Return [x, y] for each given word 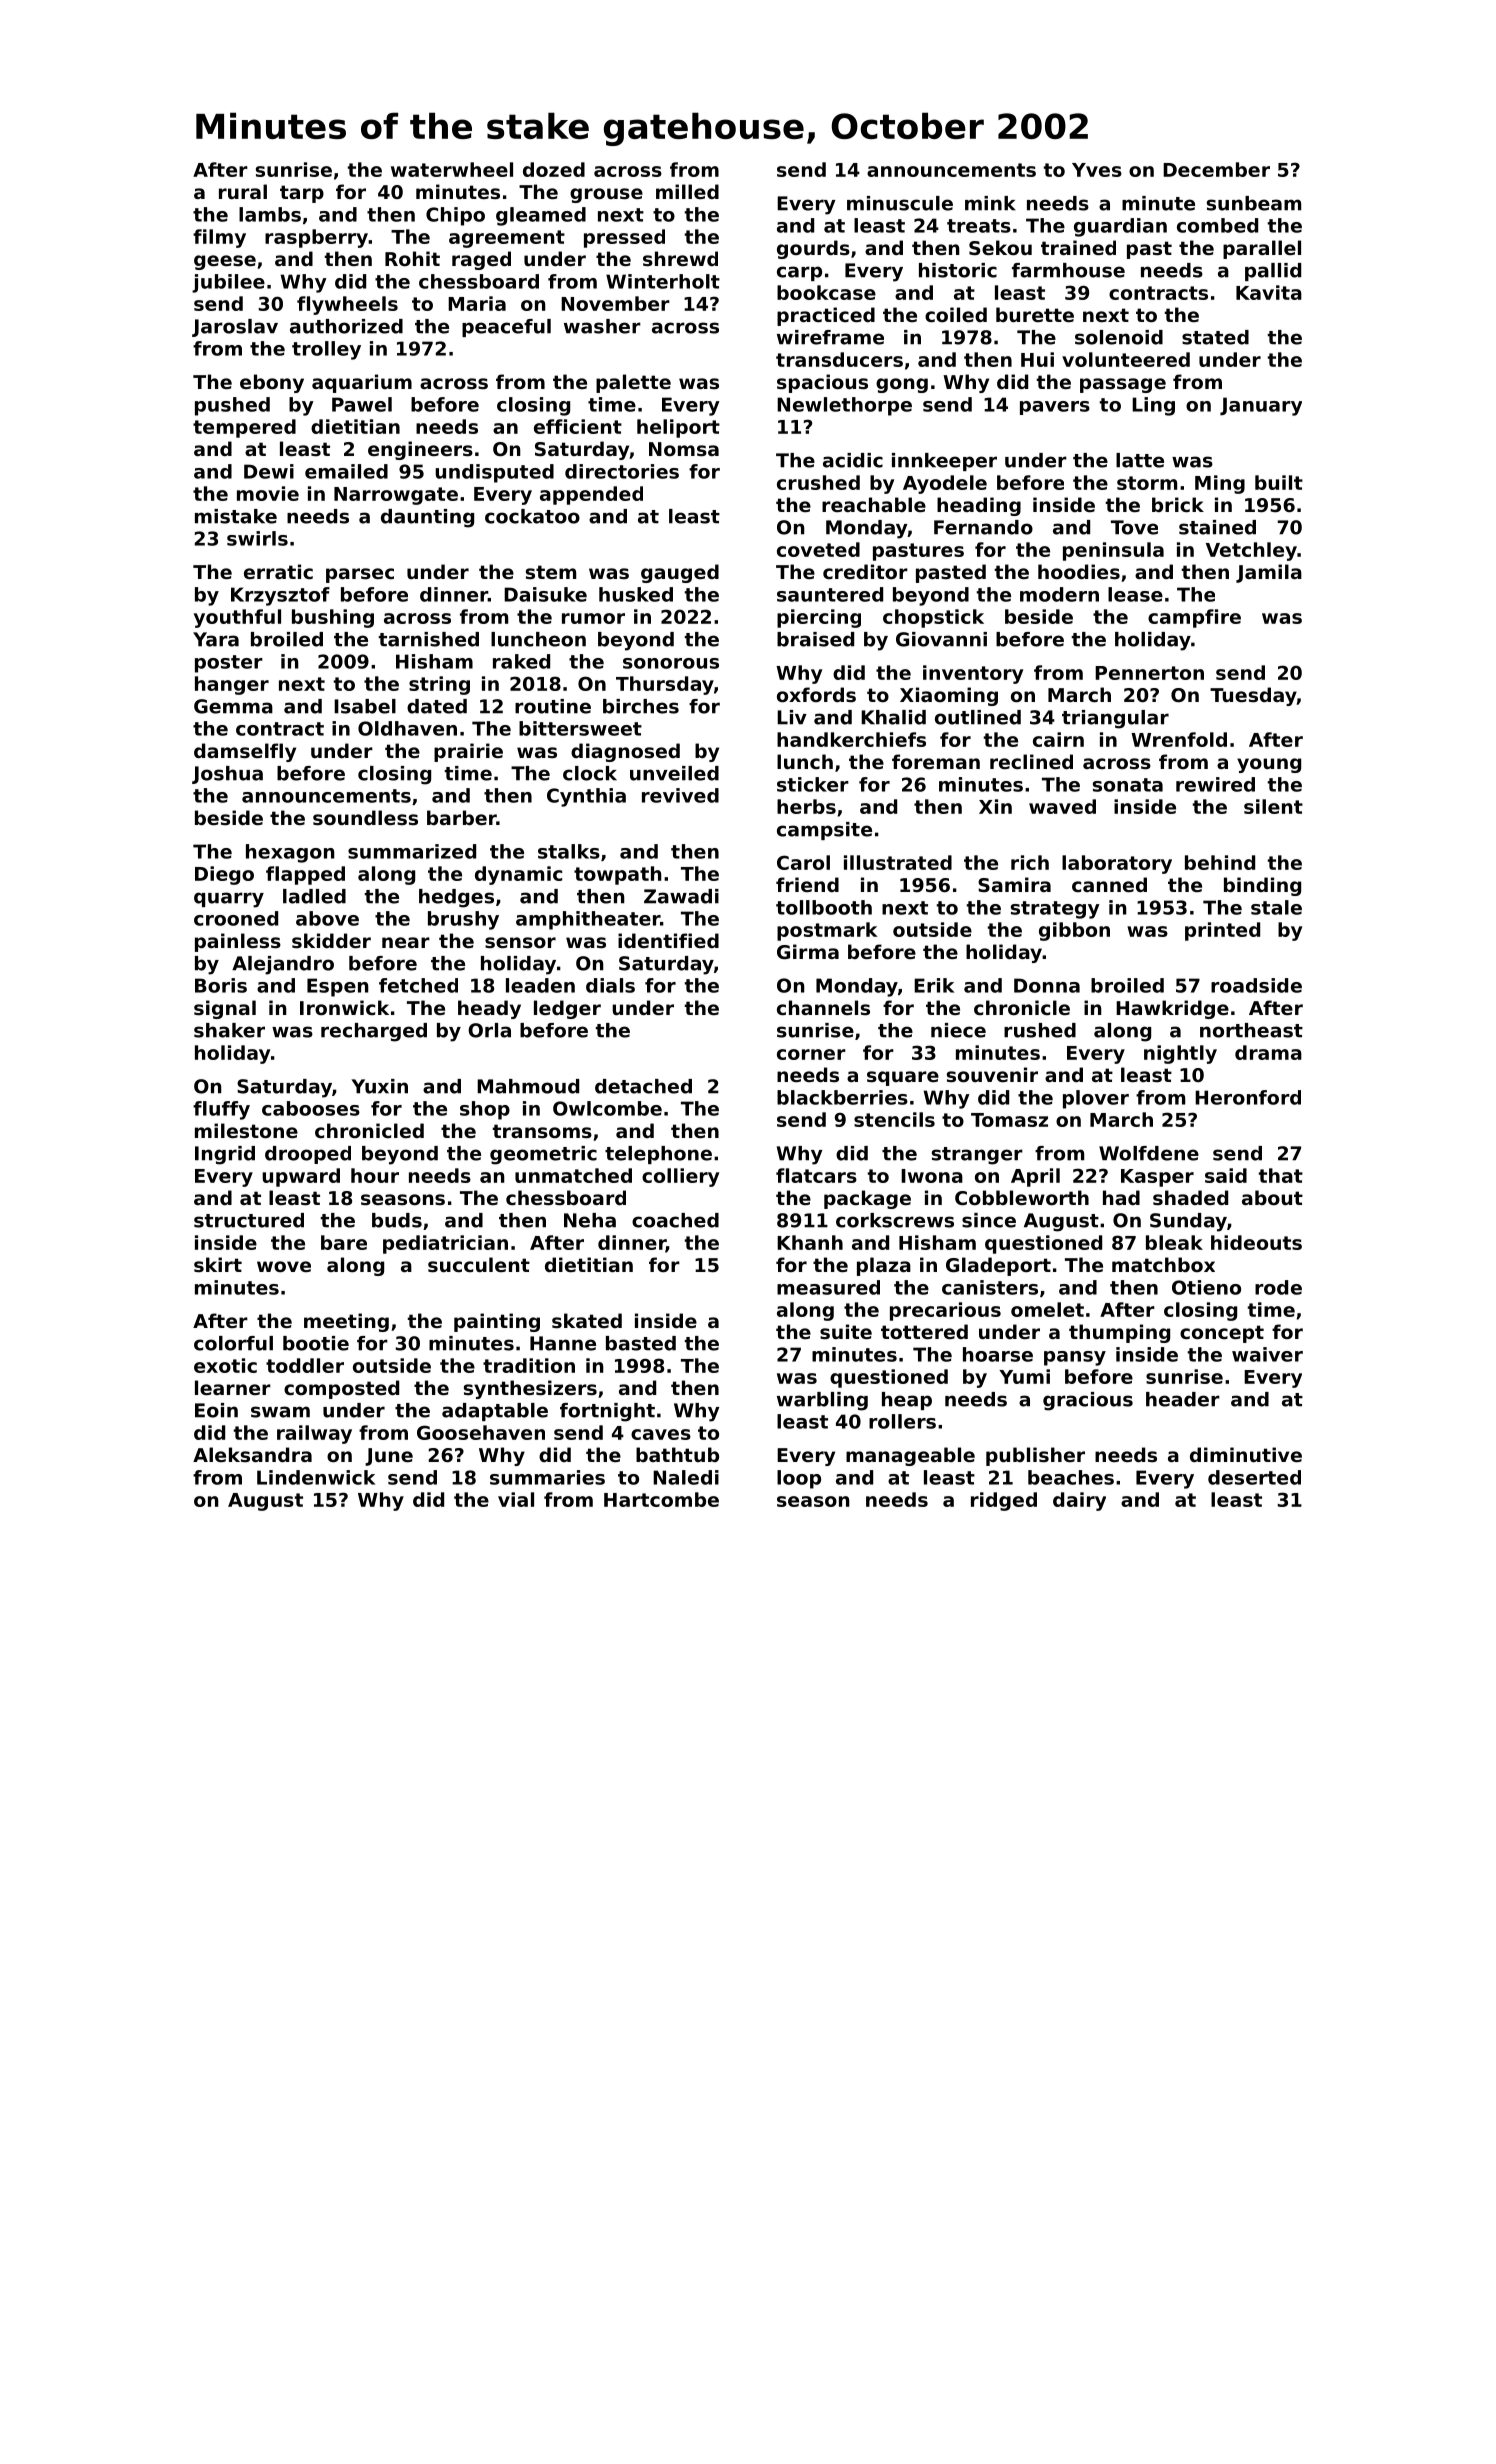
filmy [219, 238]
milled [687, 191]
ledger [567, 1009]
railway [314, 1434]
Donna [1047, 985]
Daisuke [545, 594]
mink [990, 203]
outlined [978, 717]
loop [799, 1479]
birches [641, 706]
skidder [331, 940]
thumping [1119, 1333]
